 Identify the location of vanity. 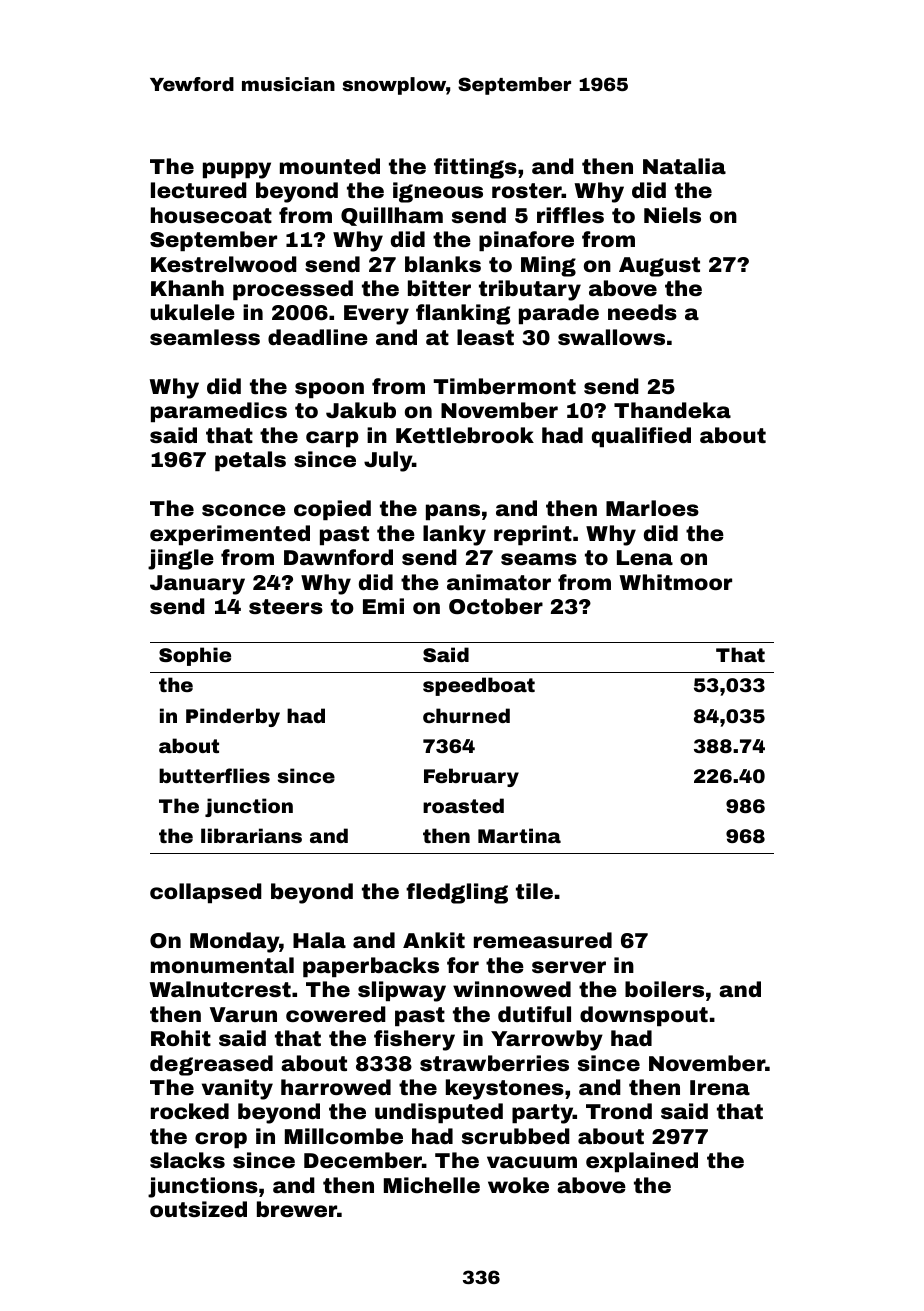
(237, 1089).
